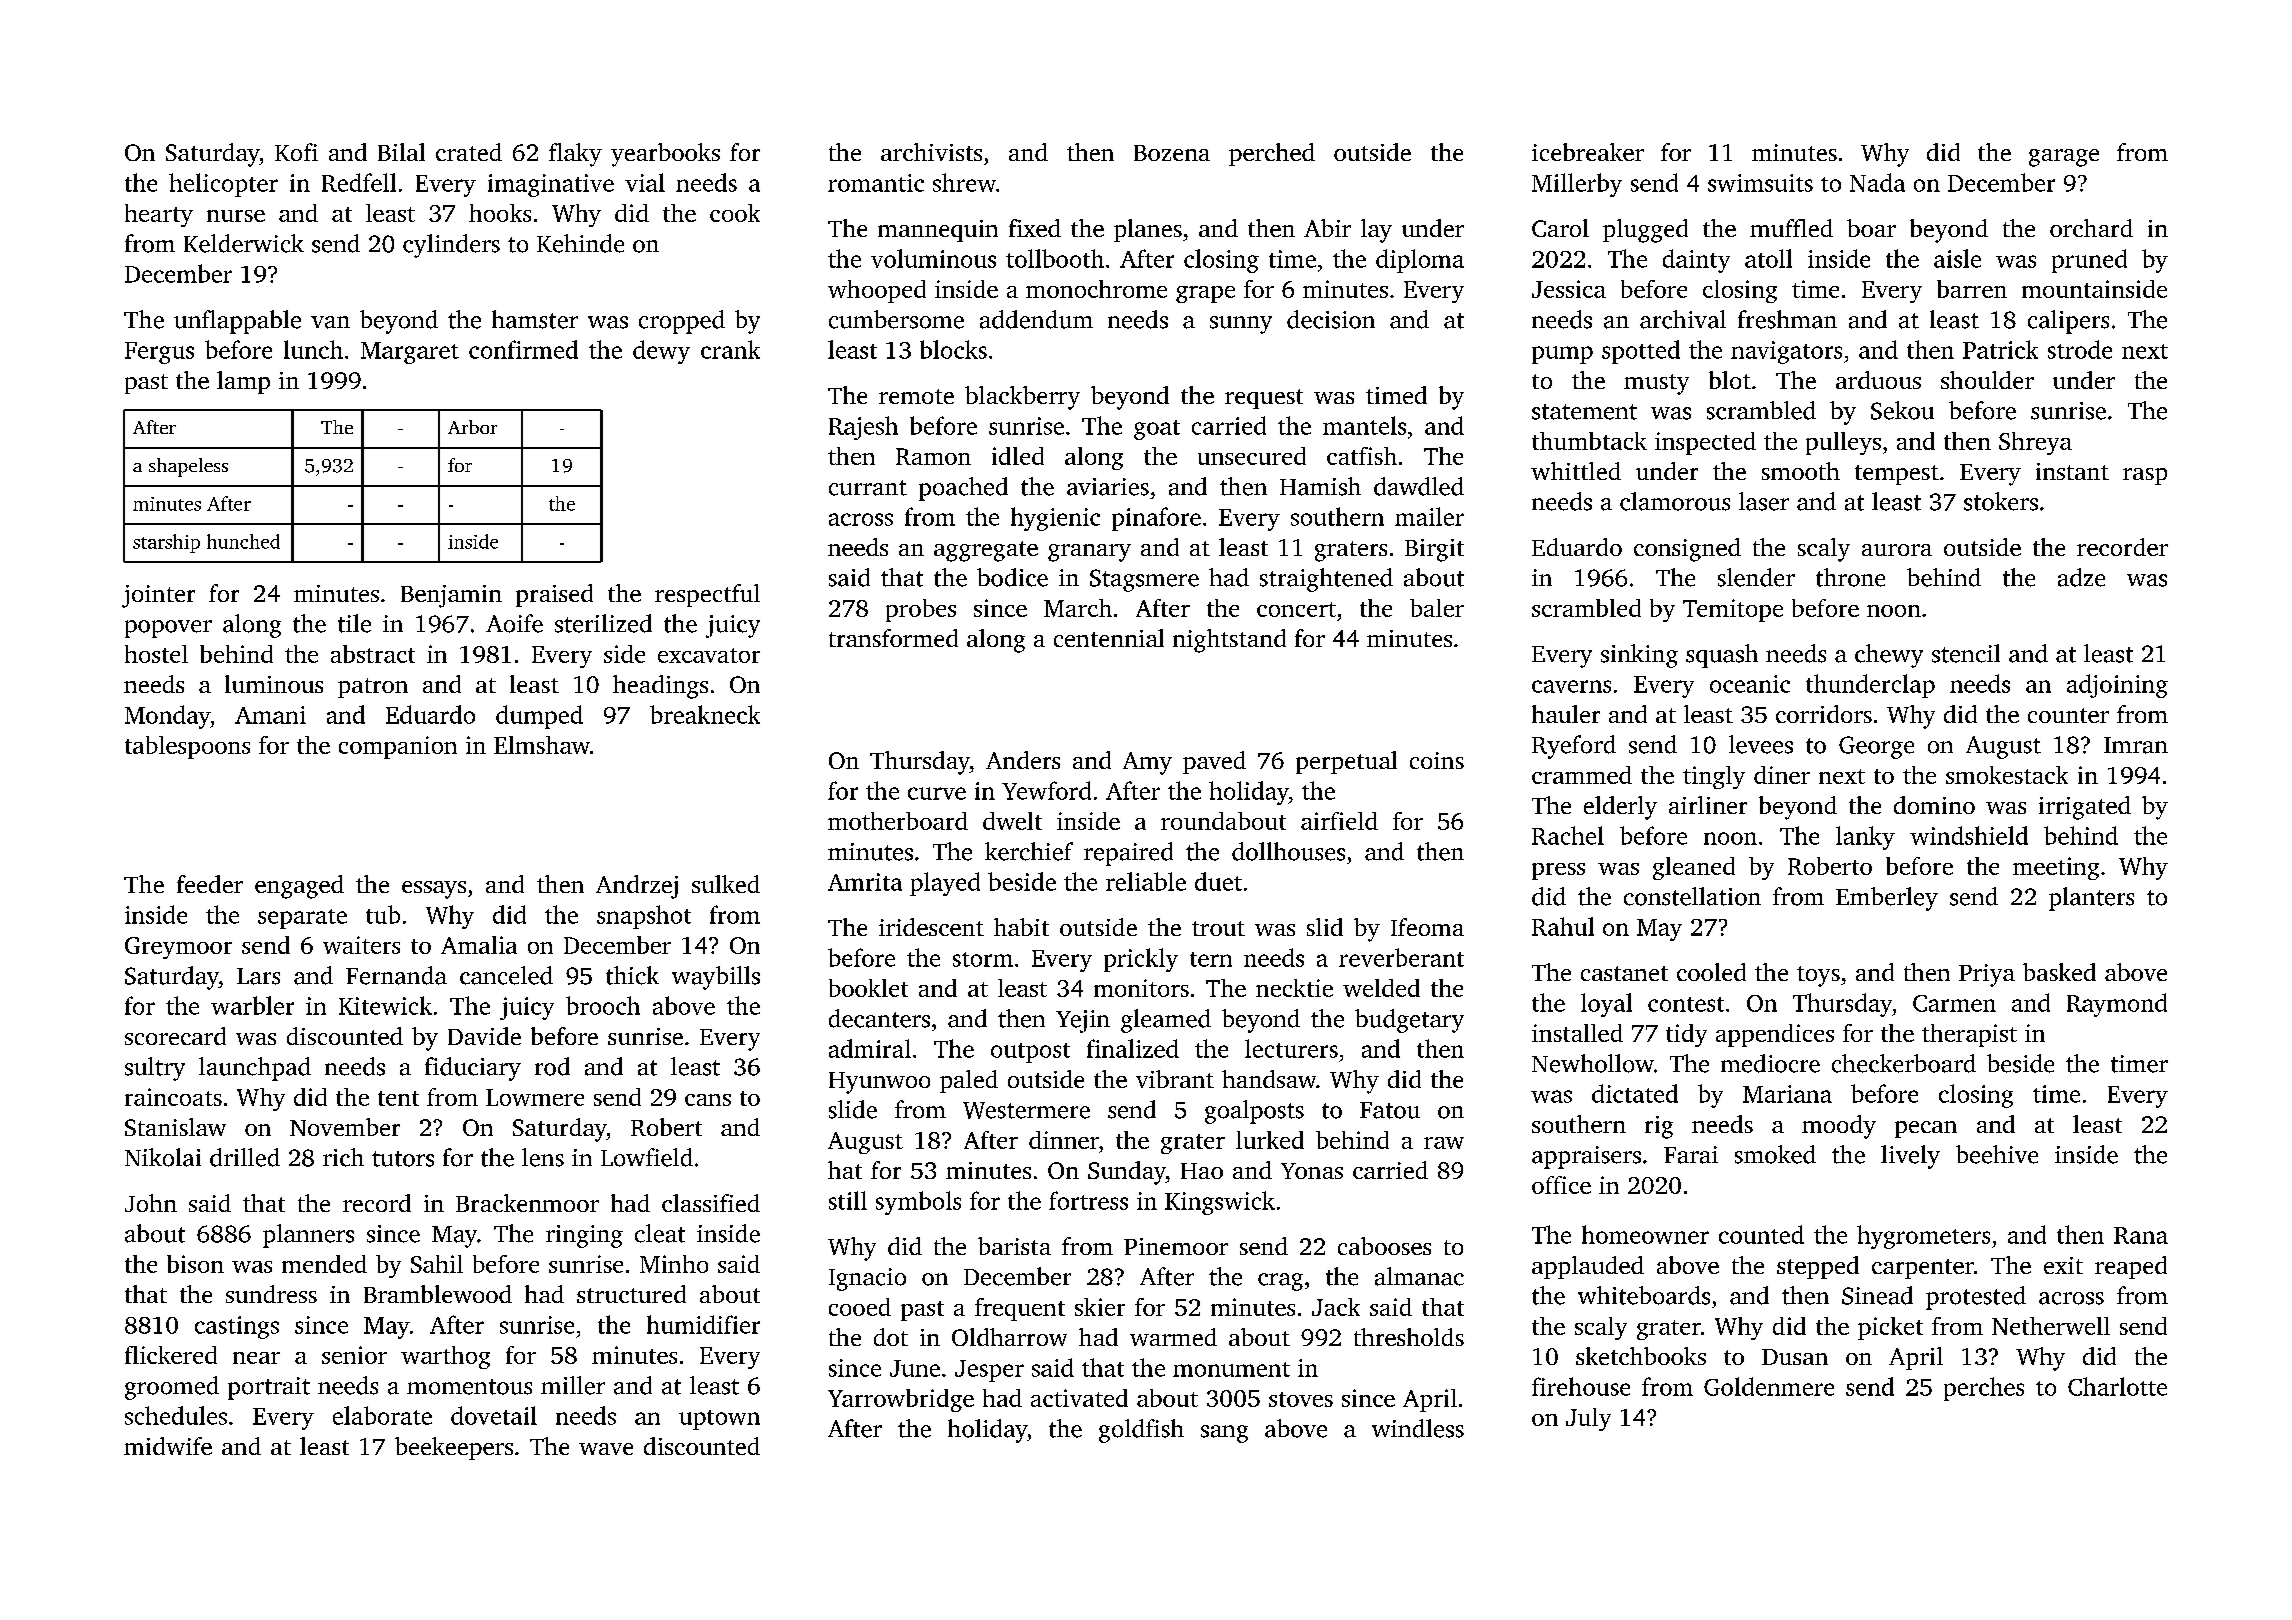 This screenshot has width=2292, height=1620. Describe the element at coordinates (2131, 1267) in the screenshot. I see `reaped` at that location.
